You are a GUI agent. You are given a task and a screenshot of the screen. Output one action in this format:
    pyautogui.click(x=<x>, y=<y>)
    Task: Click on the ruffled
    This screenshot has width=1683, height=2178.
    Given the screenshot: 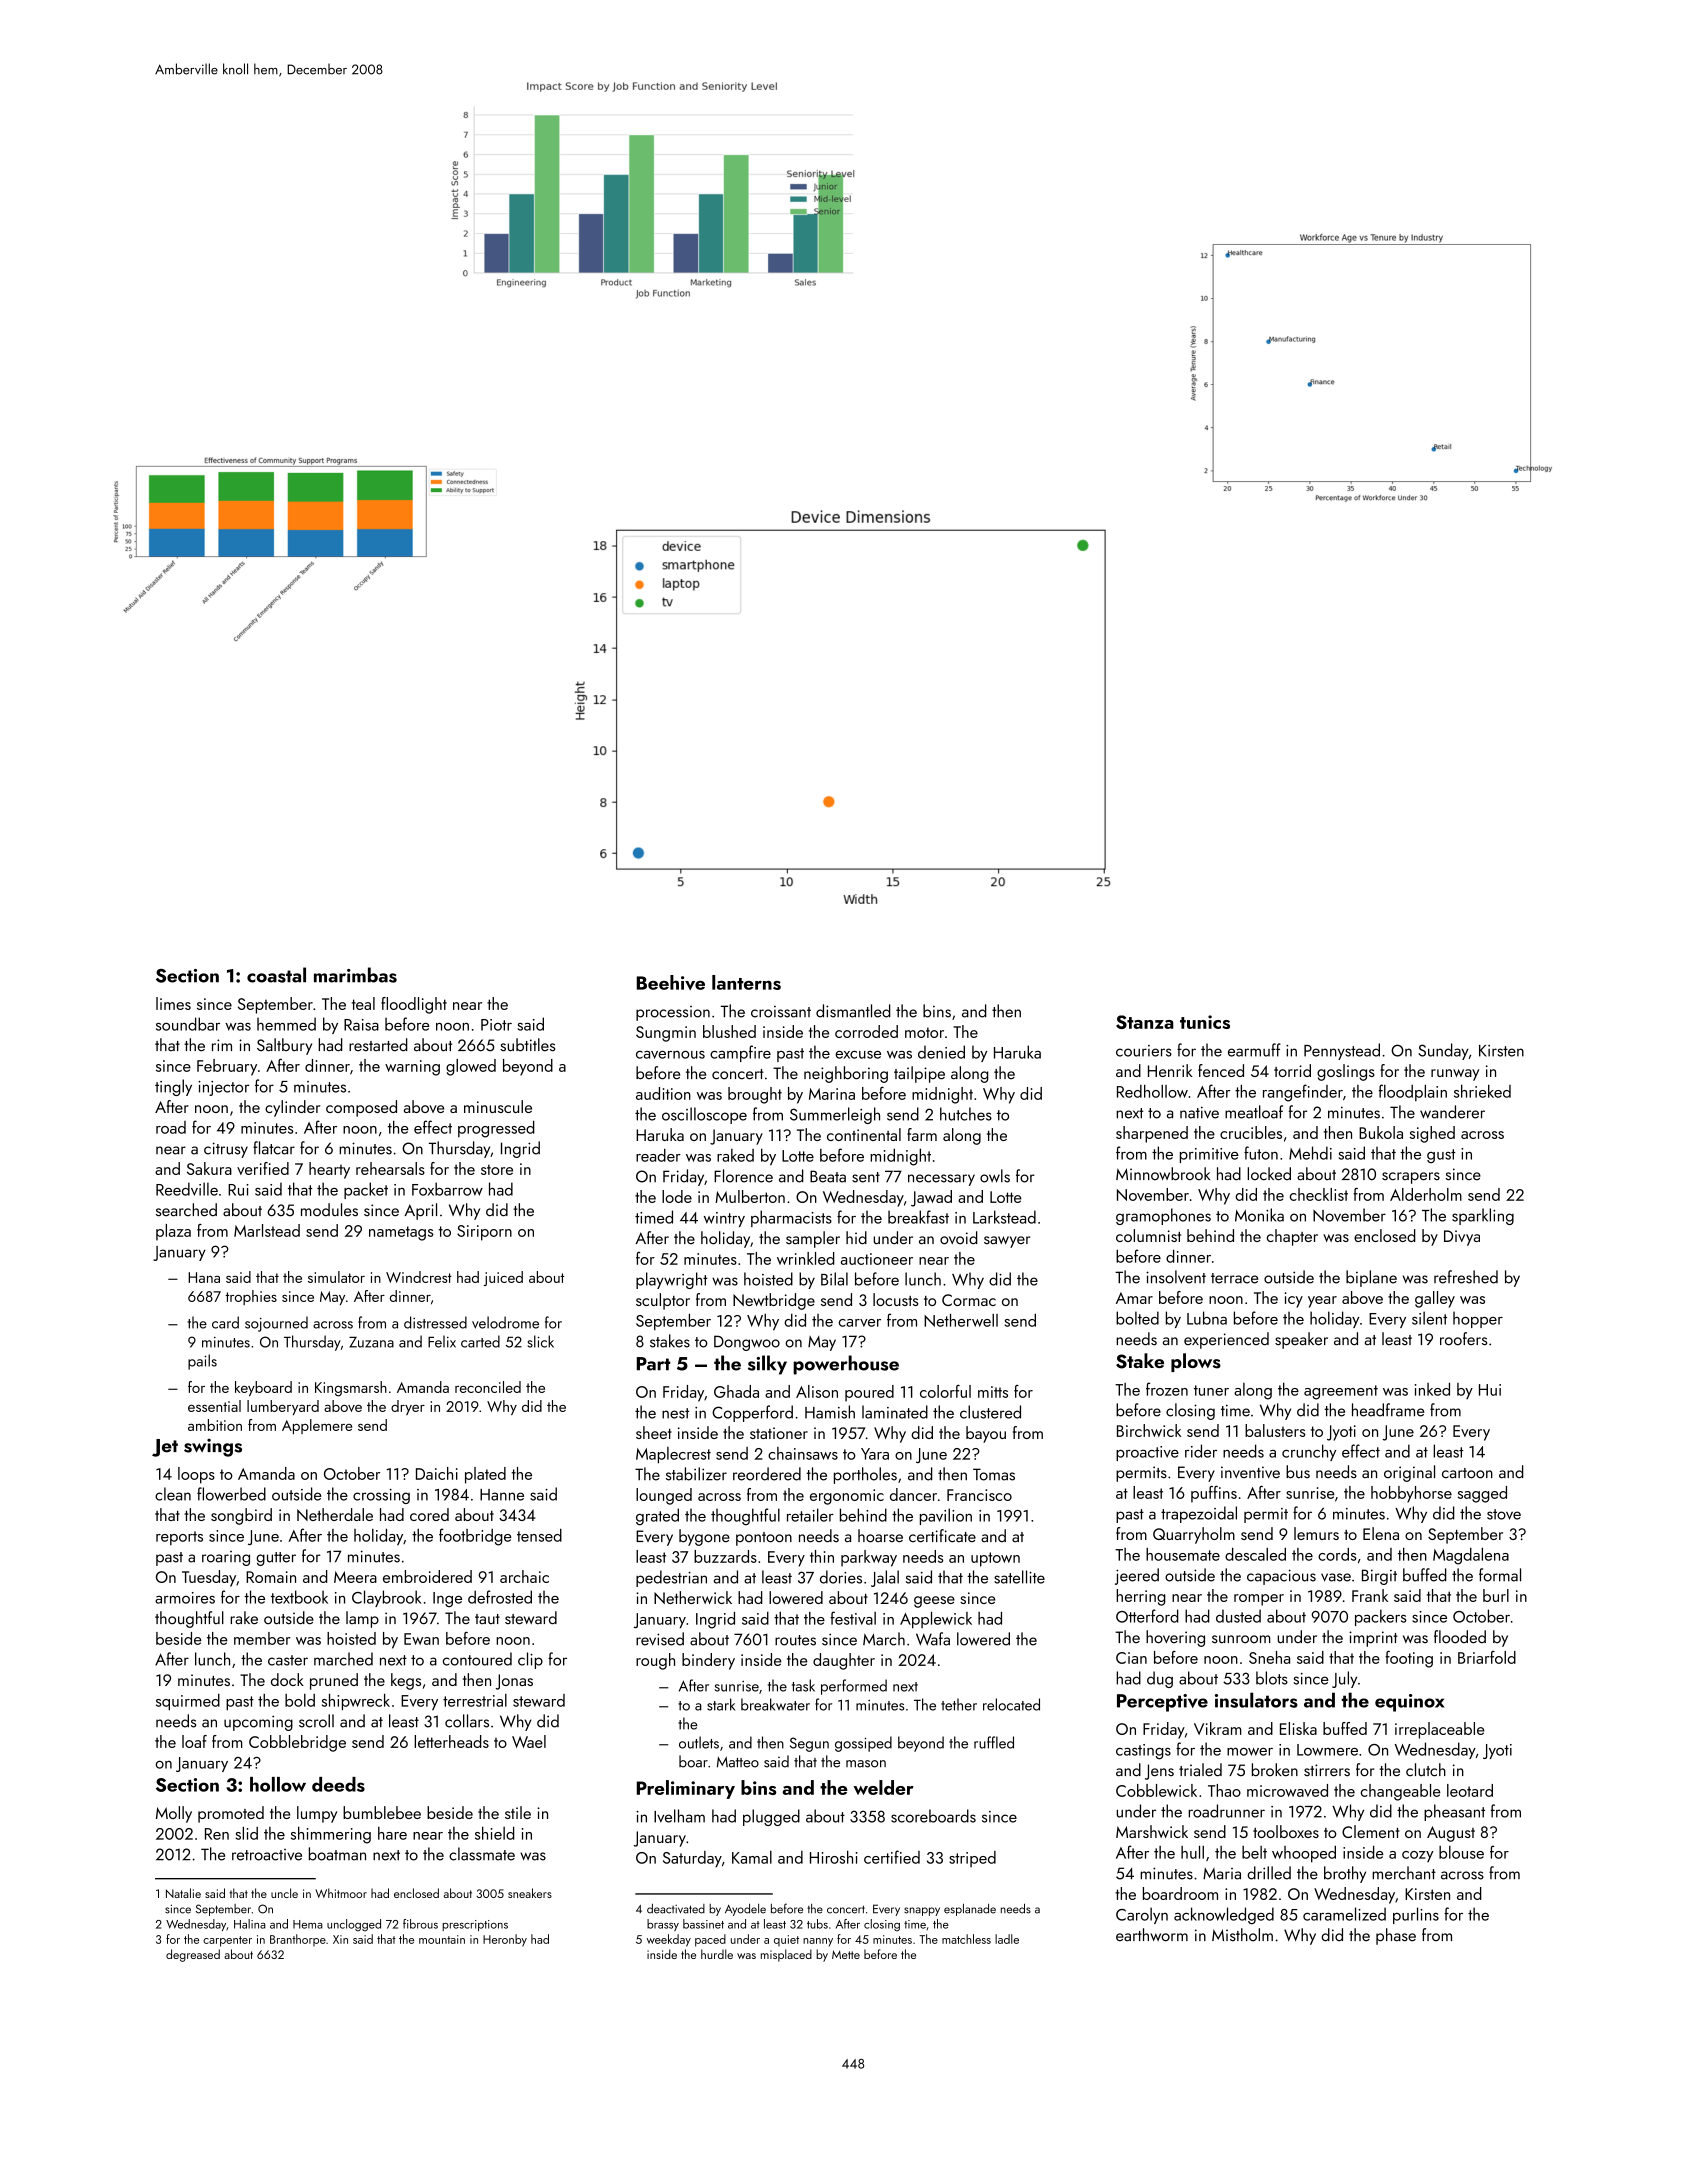 What is the action you would take?
    pyautogui.click(x=994, y=1742)
